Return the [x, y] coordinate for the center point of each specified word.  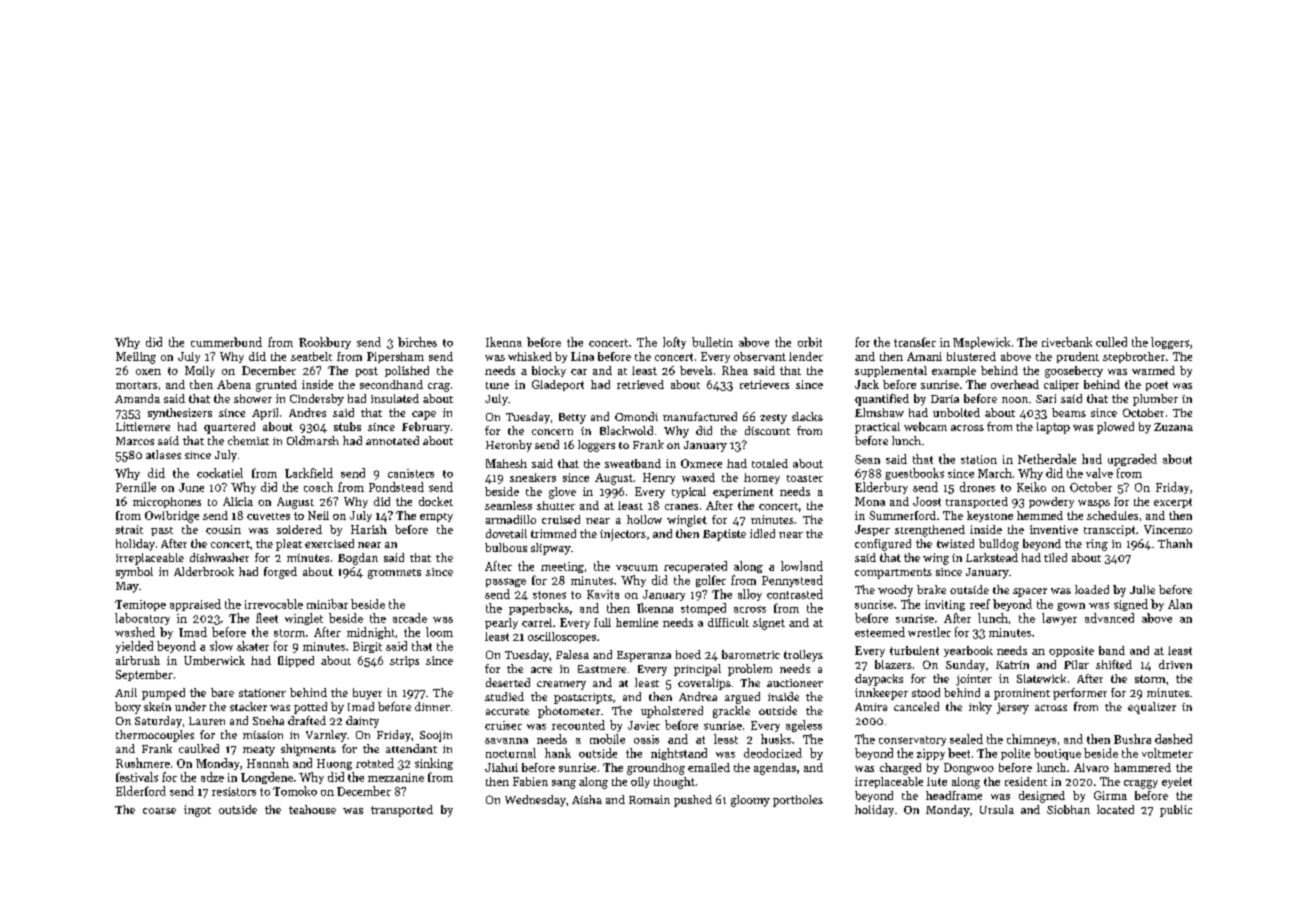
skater [253, 646]
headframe [954, 795]
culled [1111, 342]
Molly [200, 371]
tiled [1055, 557]
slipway [551, 549]
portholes [798, 801]
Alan [1180, 604]
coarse [159, 811]
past [162, 531]
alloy [750, 595]
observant [760, 356]
